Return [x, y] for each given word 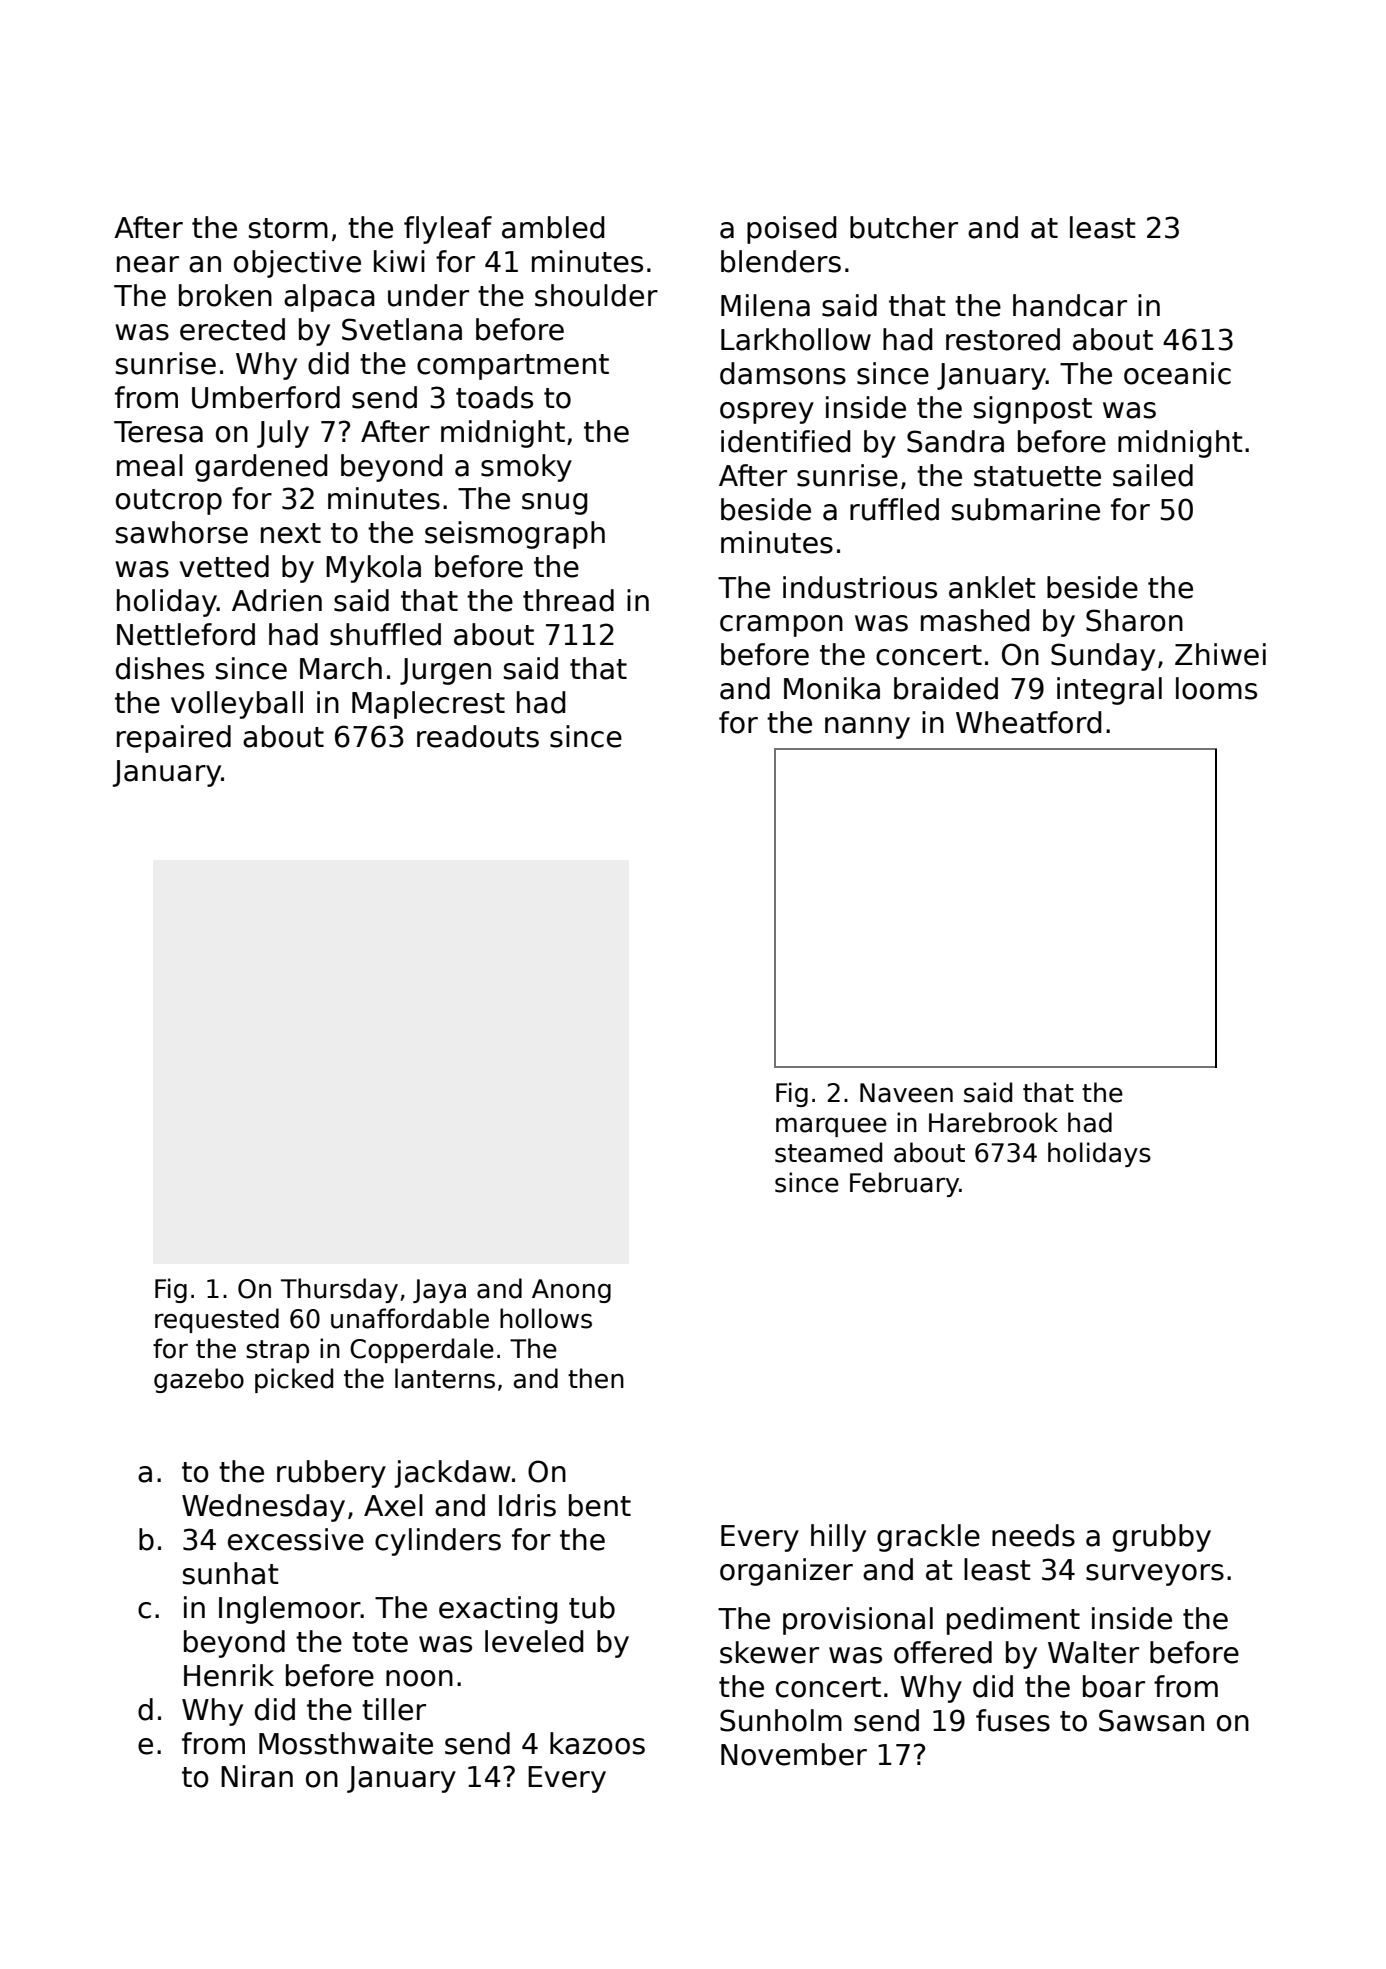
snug [555, 504]
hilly [838, 1538]
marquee [831, 1127]
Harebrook [993, 1122]
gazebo [199, 1380]
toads [494, 397]
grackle [928, 1538]
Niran [257, 1776]
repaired [174, 739]
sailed [1153, 475]
